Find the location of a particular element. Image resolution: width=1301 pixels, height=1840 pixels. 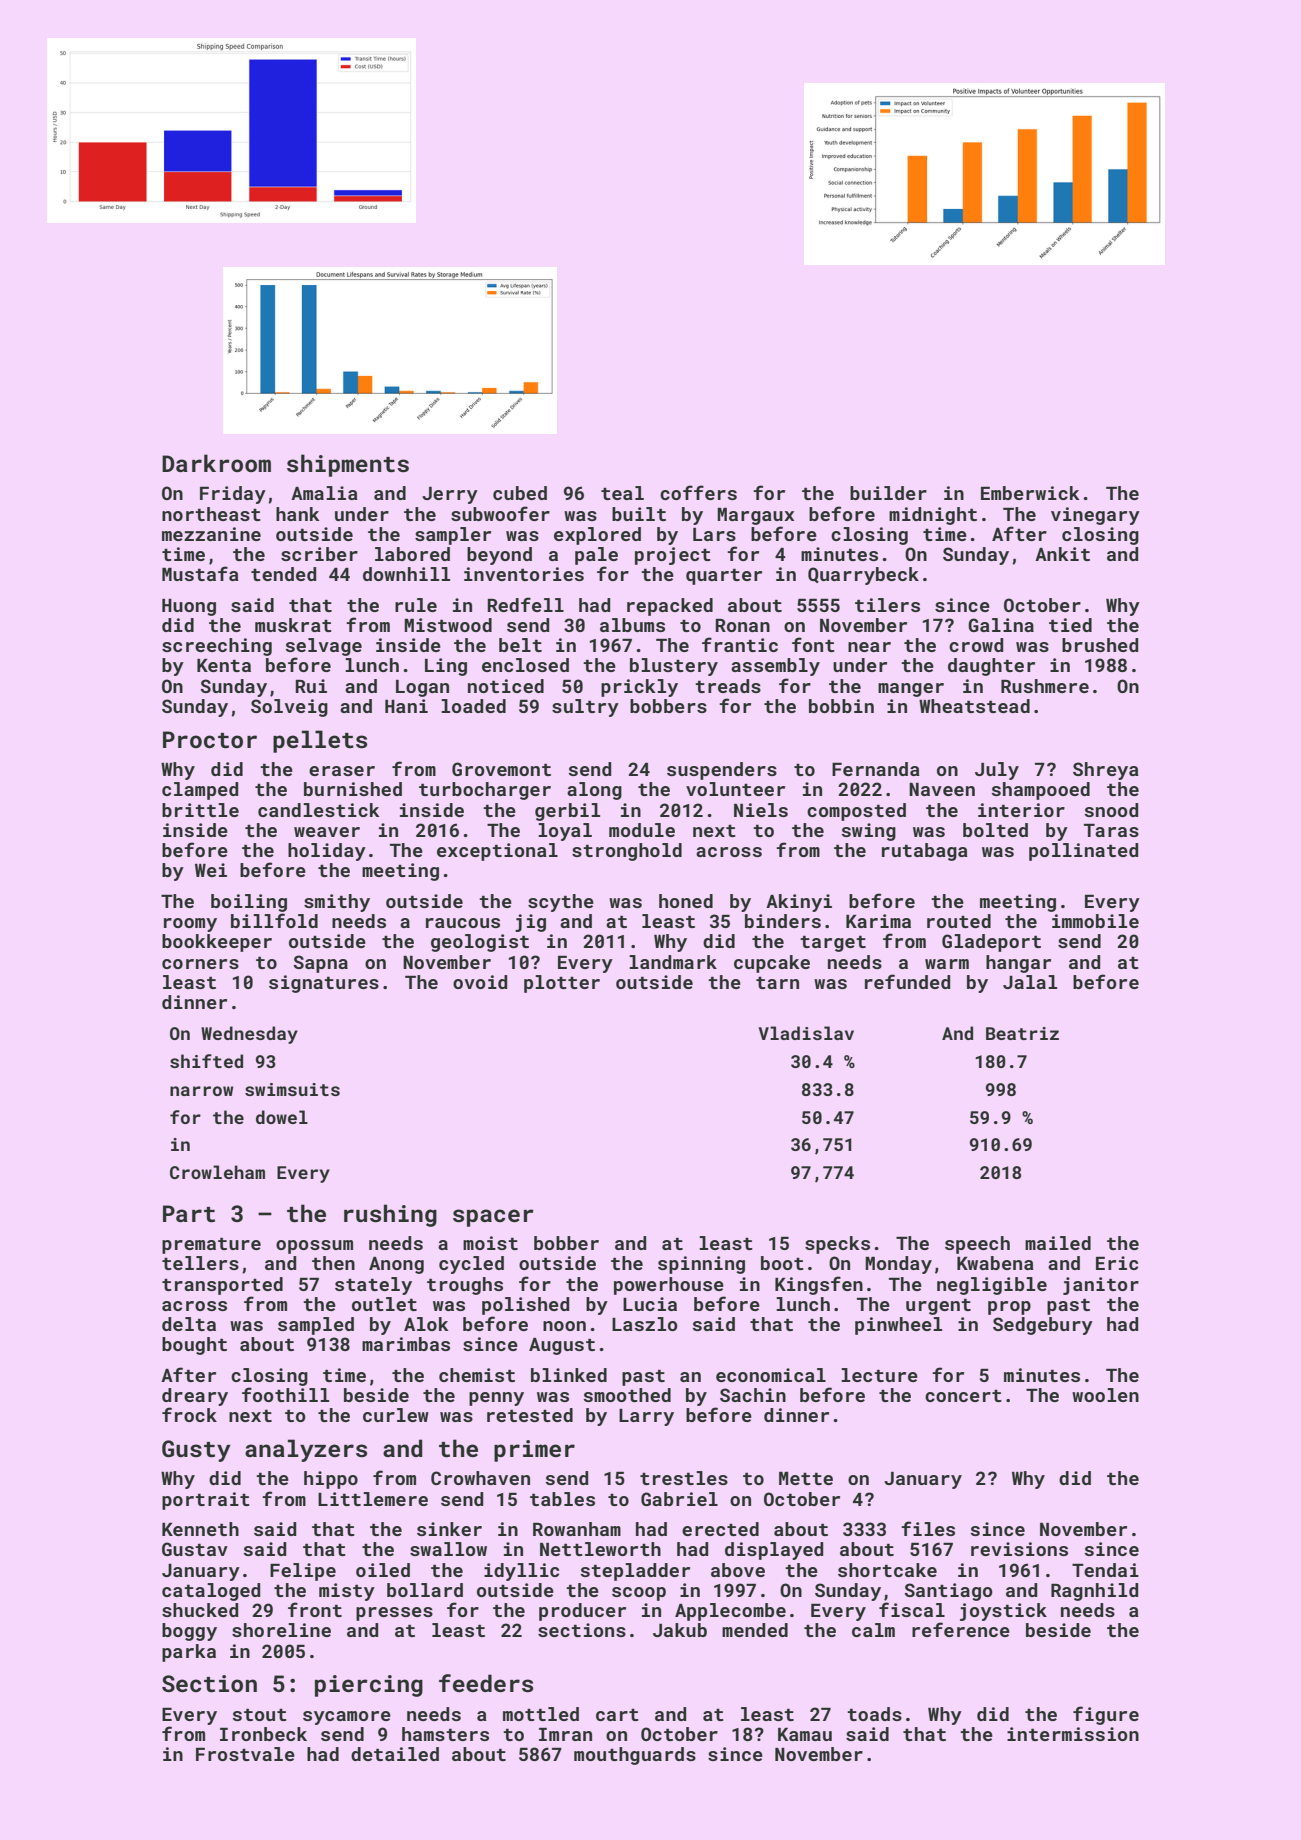

intermission is located at coordinates (1073, 1734).
